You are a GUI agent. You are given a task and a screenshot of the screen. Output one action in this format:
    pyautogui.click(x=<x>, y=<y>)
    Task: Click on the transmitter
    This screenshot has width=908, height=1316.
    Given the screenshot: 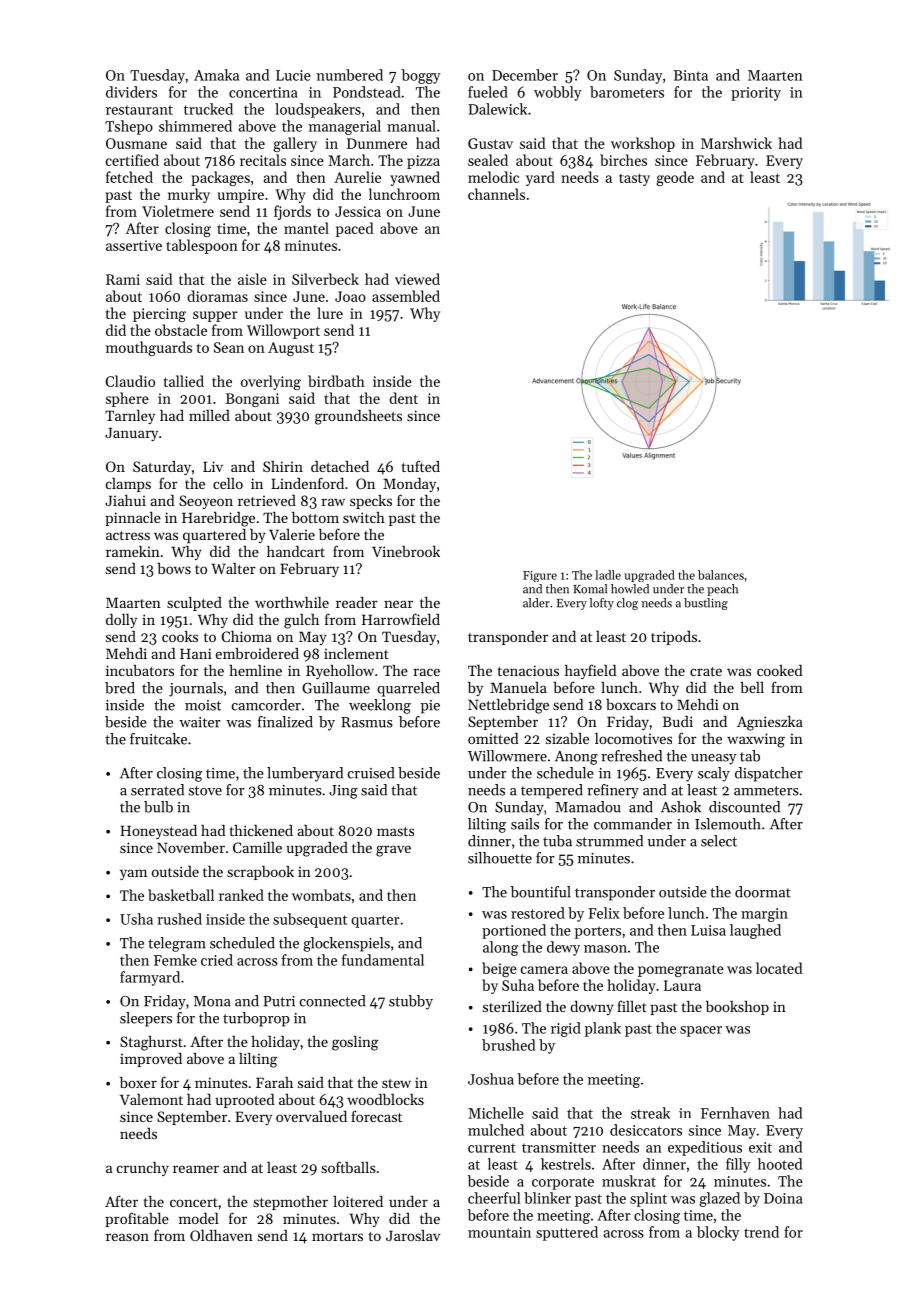 What is the action you would take?
    pyautogui.click(x=559, y=1147)
